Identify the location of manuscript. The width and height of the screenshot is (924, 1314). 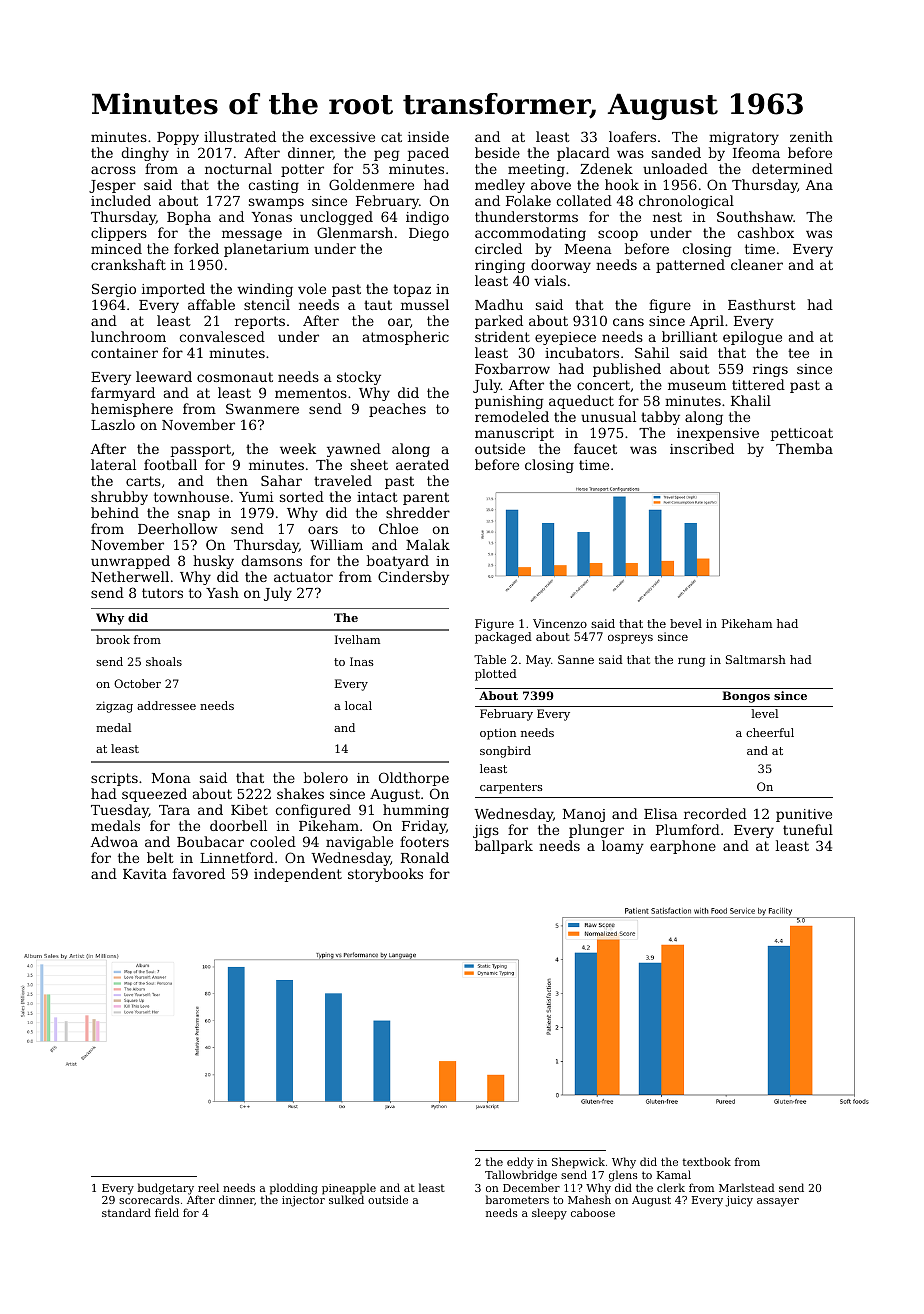
(514, 434).
